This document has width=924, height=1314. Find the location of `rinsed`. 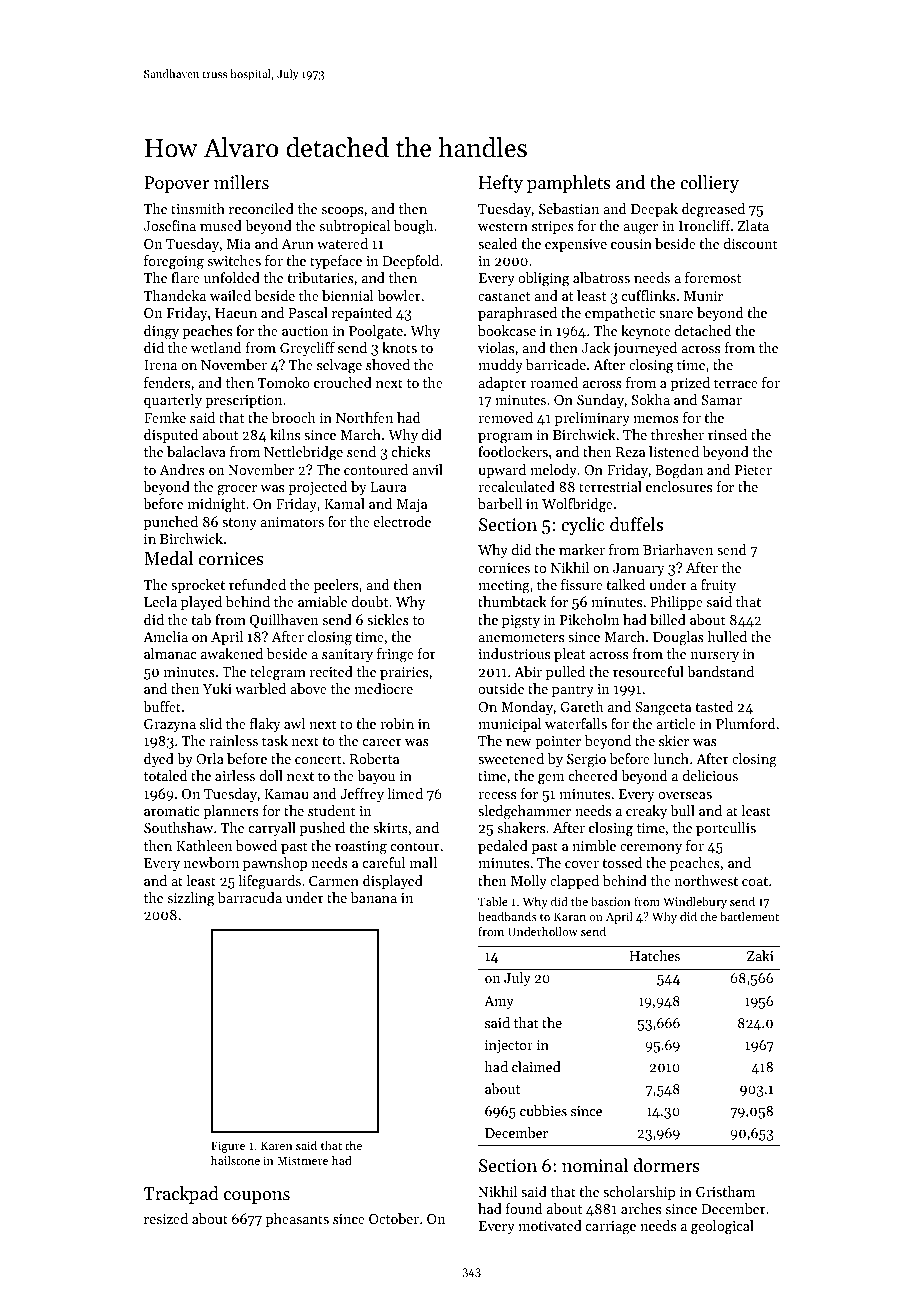

rinsed is located at coordinates (727, 434).
